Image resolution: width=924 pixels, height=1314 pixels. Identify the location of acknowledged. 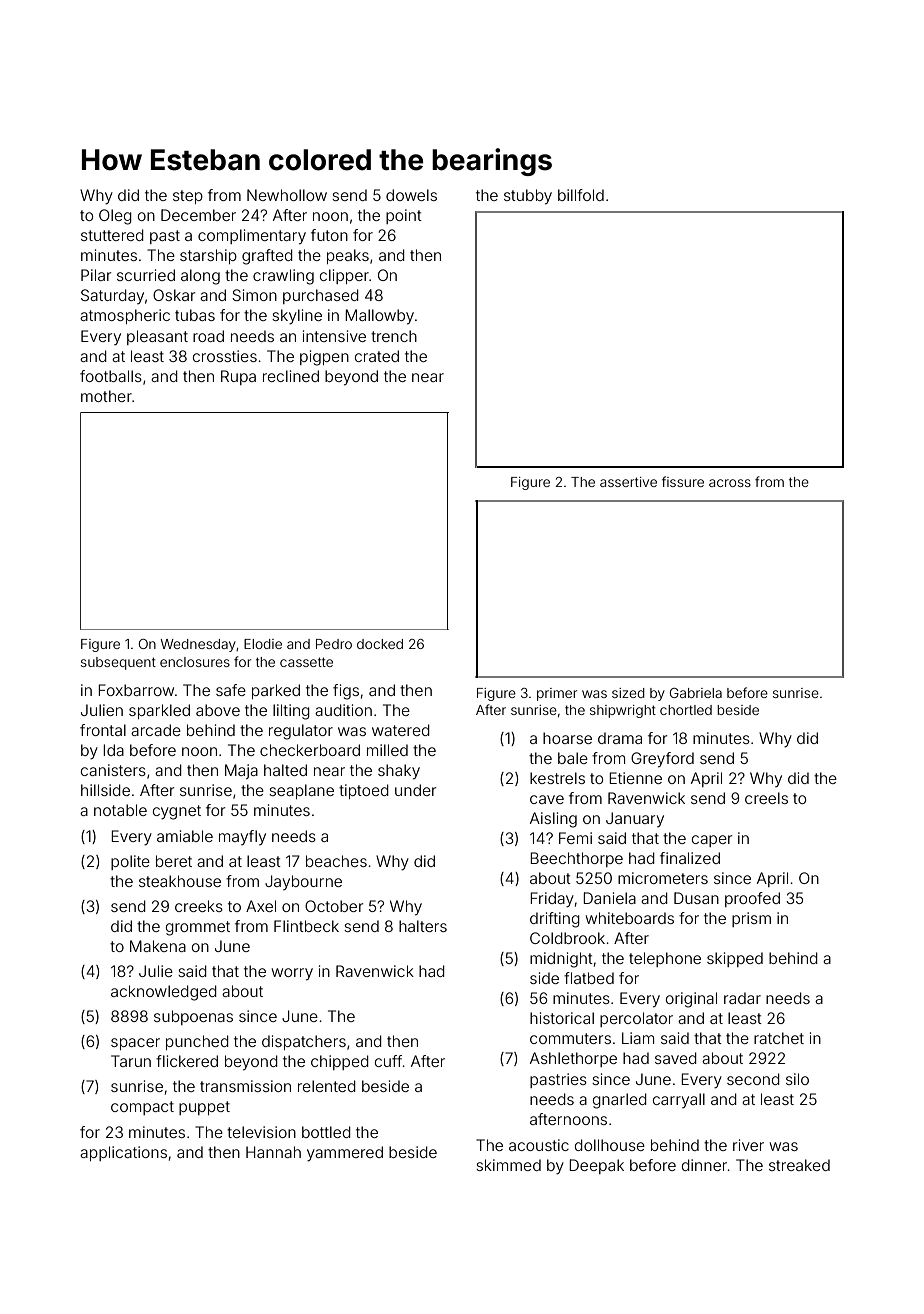
(164, 993).
